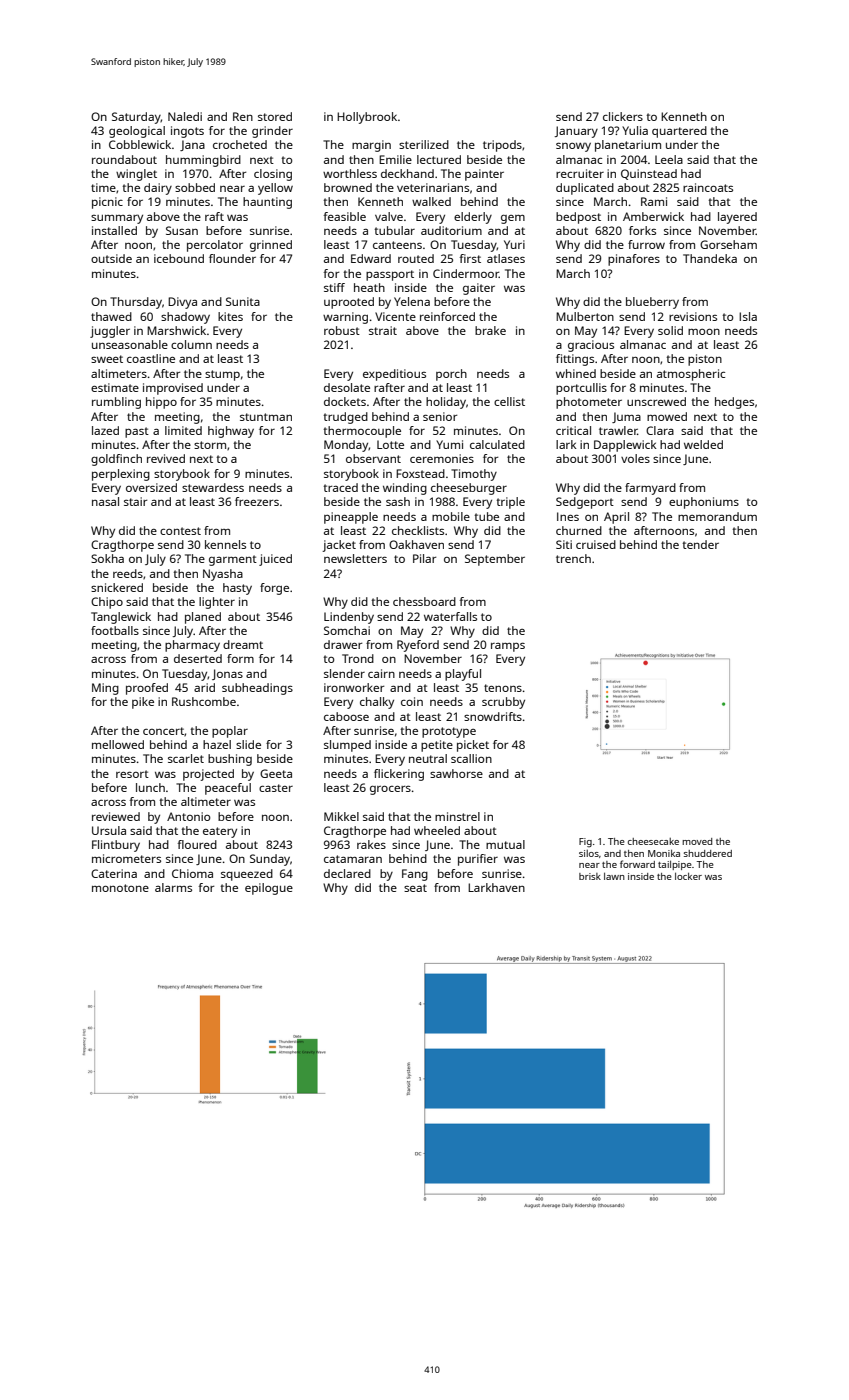 This screenshot has width=849, height=1400. What do you see at coordinates (447, 316) in the screenshot?
I see `reinforced` at bounding box center [447, 316].
